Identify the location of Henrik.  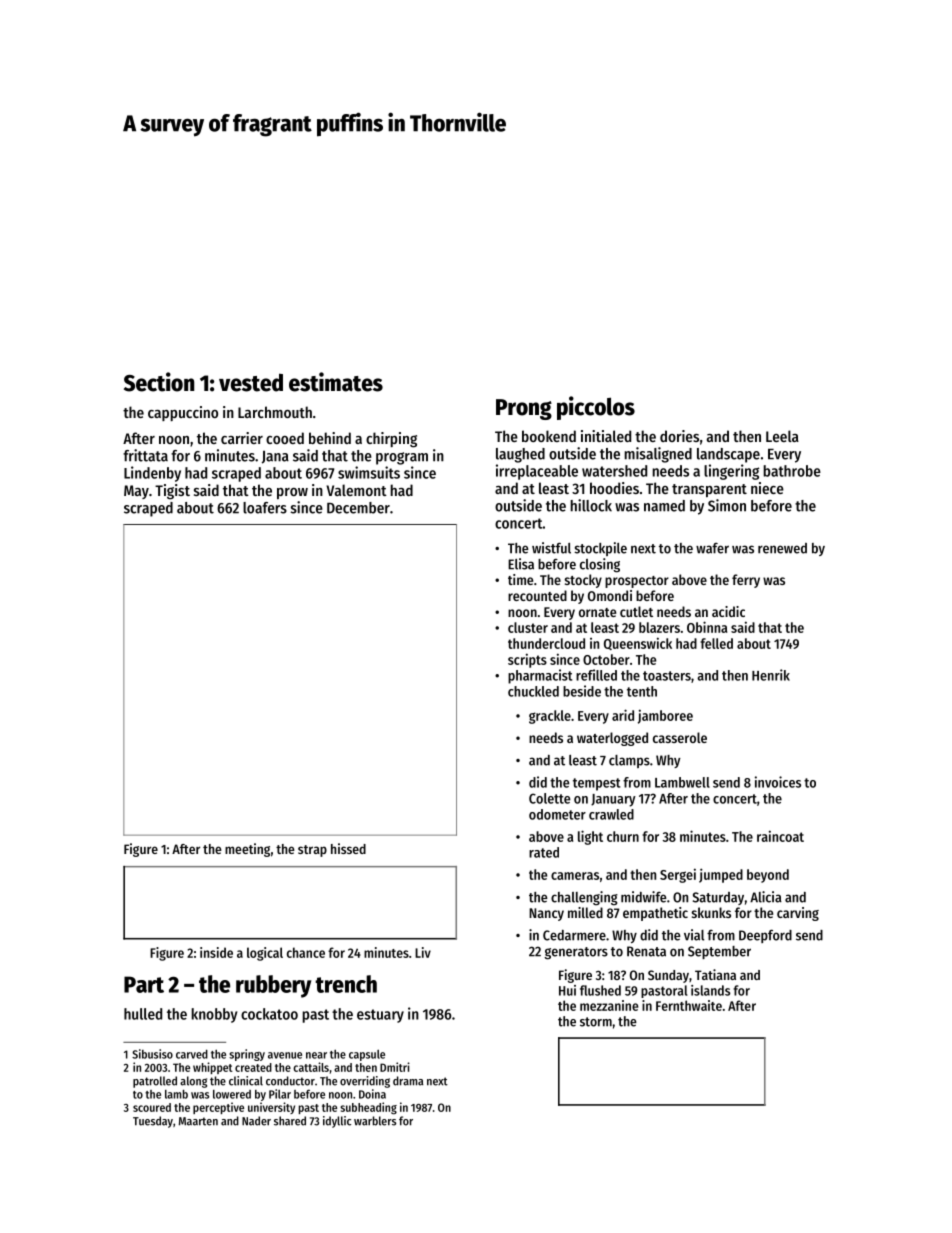
(771, 675).
